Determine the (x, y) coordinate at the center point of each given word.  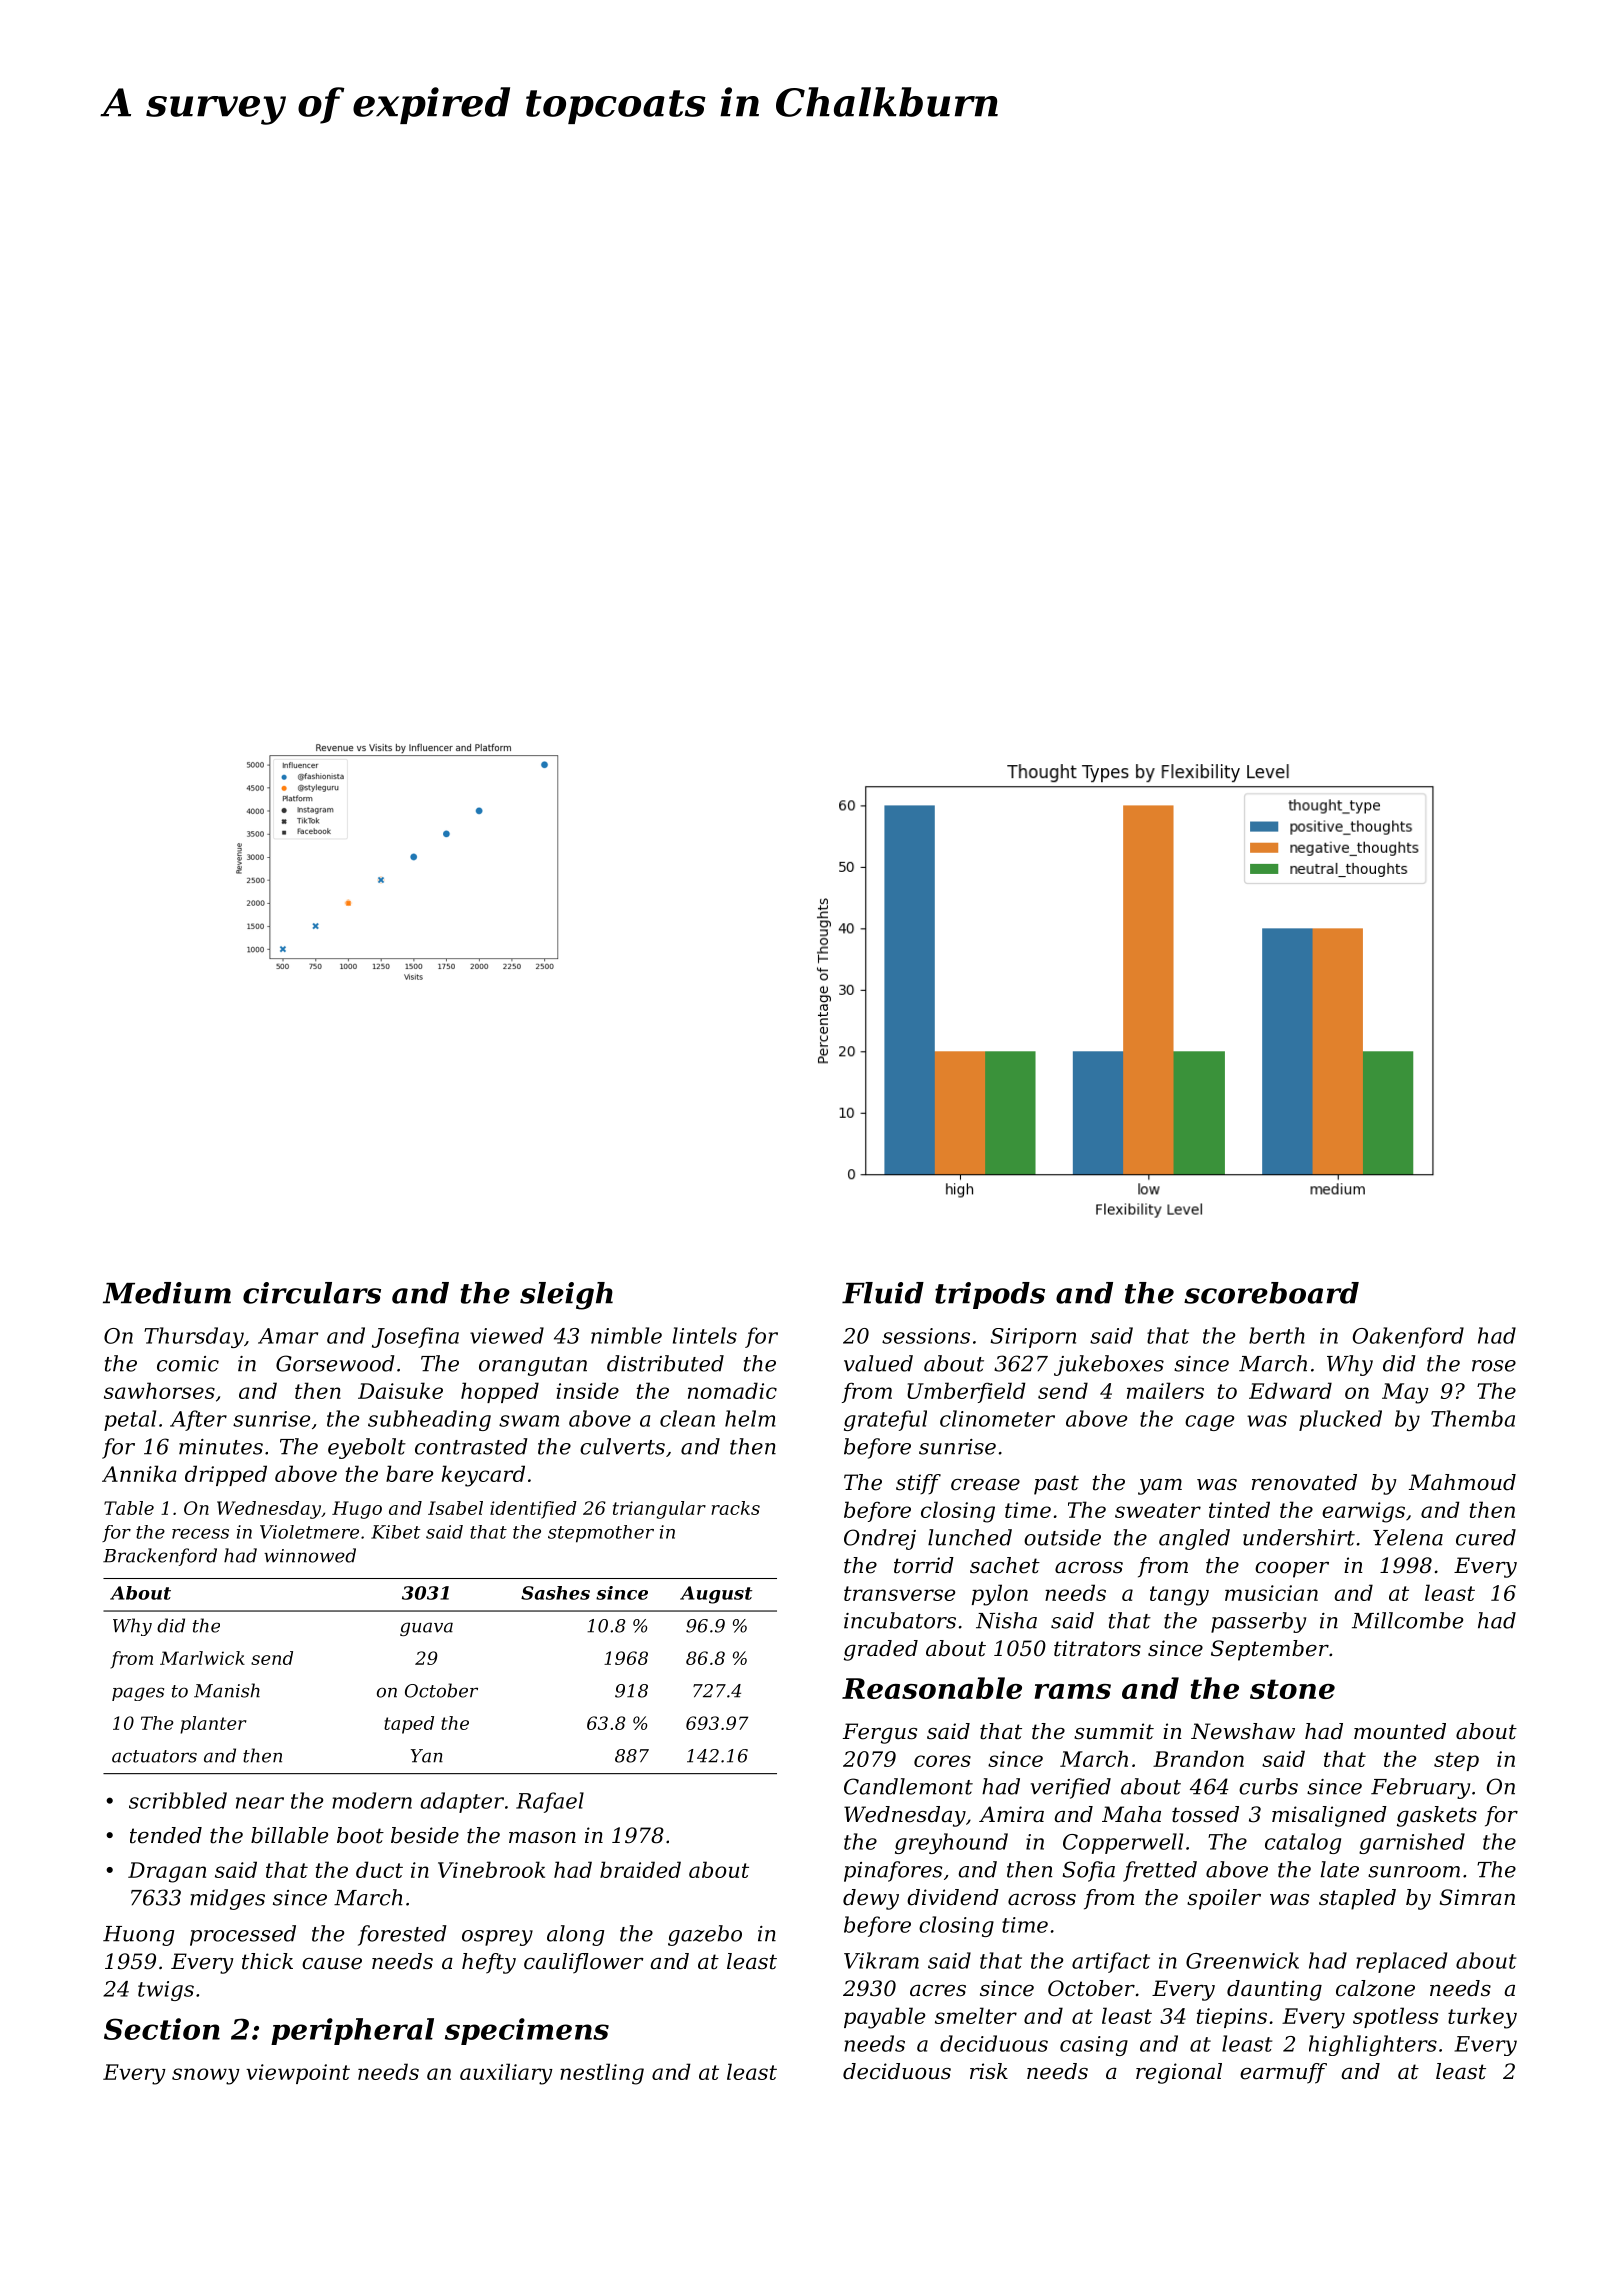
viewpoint (298, 2074)
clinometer (997, 1418)
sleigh (566, 1296)
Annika (139, 1473)
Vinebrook (491, 1869)
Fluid (883, 1293)
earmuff (1283, 2073)
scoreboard (1271, 1293)
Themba (1473, 1418)
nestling (602, 2074)
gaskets (1437, 1816)
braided (640, 1869)
